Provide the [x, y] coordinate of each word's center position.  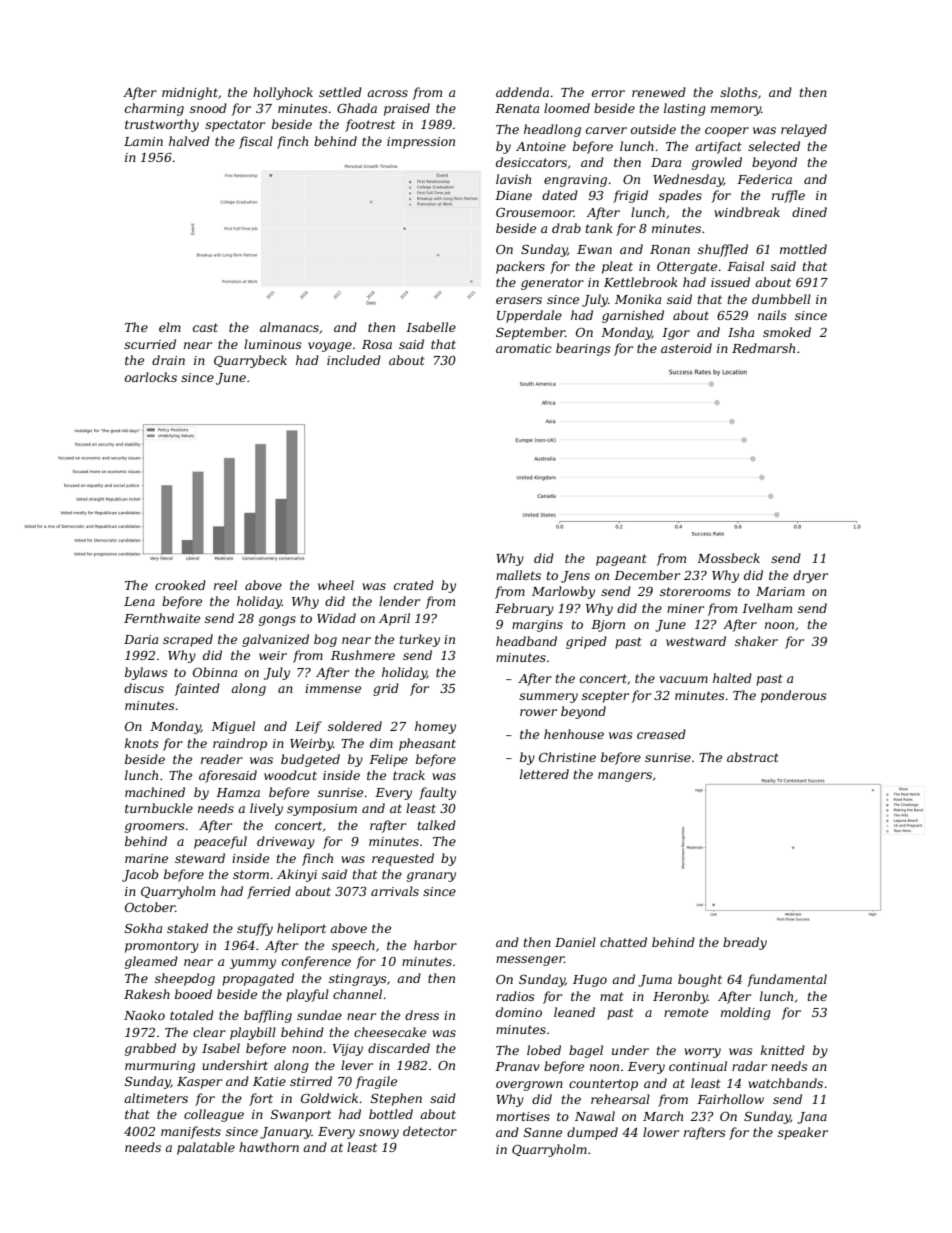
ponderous [794, 696]
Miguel [233, 727]
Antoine [541, 146]
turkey [420, 640]
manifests [191, 1132]
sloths [739, 92]
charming [154, 109]
